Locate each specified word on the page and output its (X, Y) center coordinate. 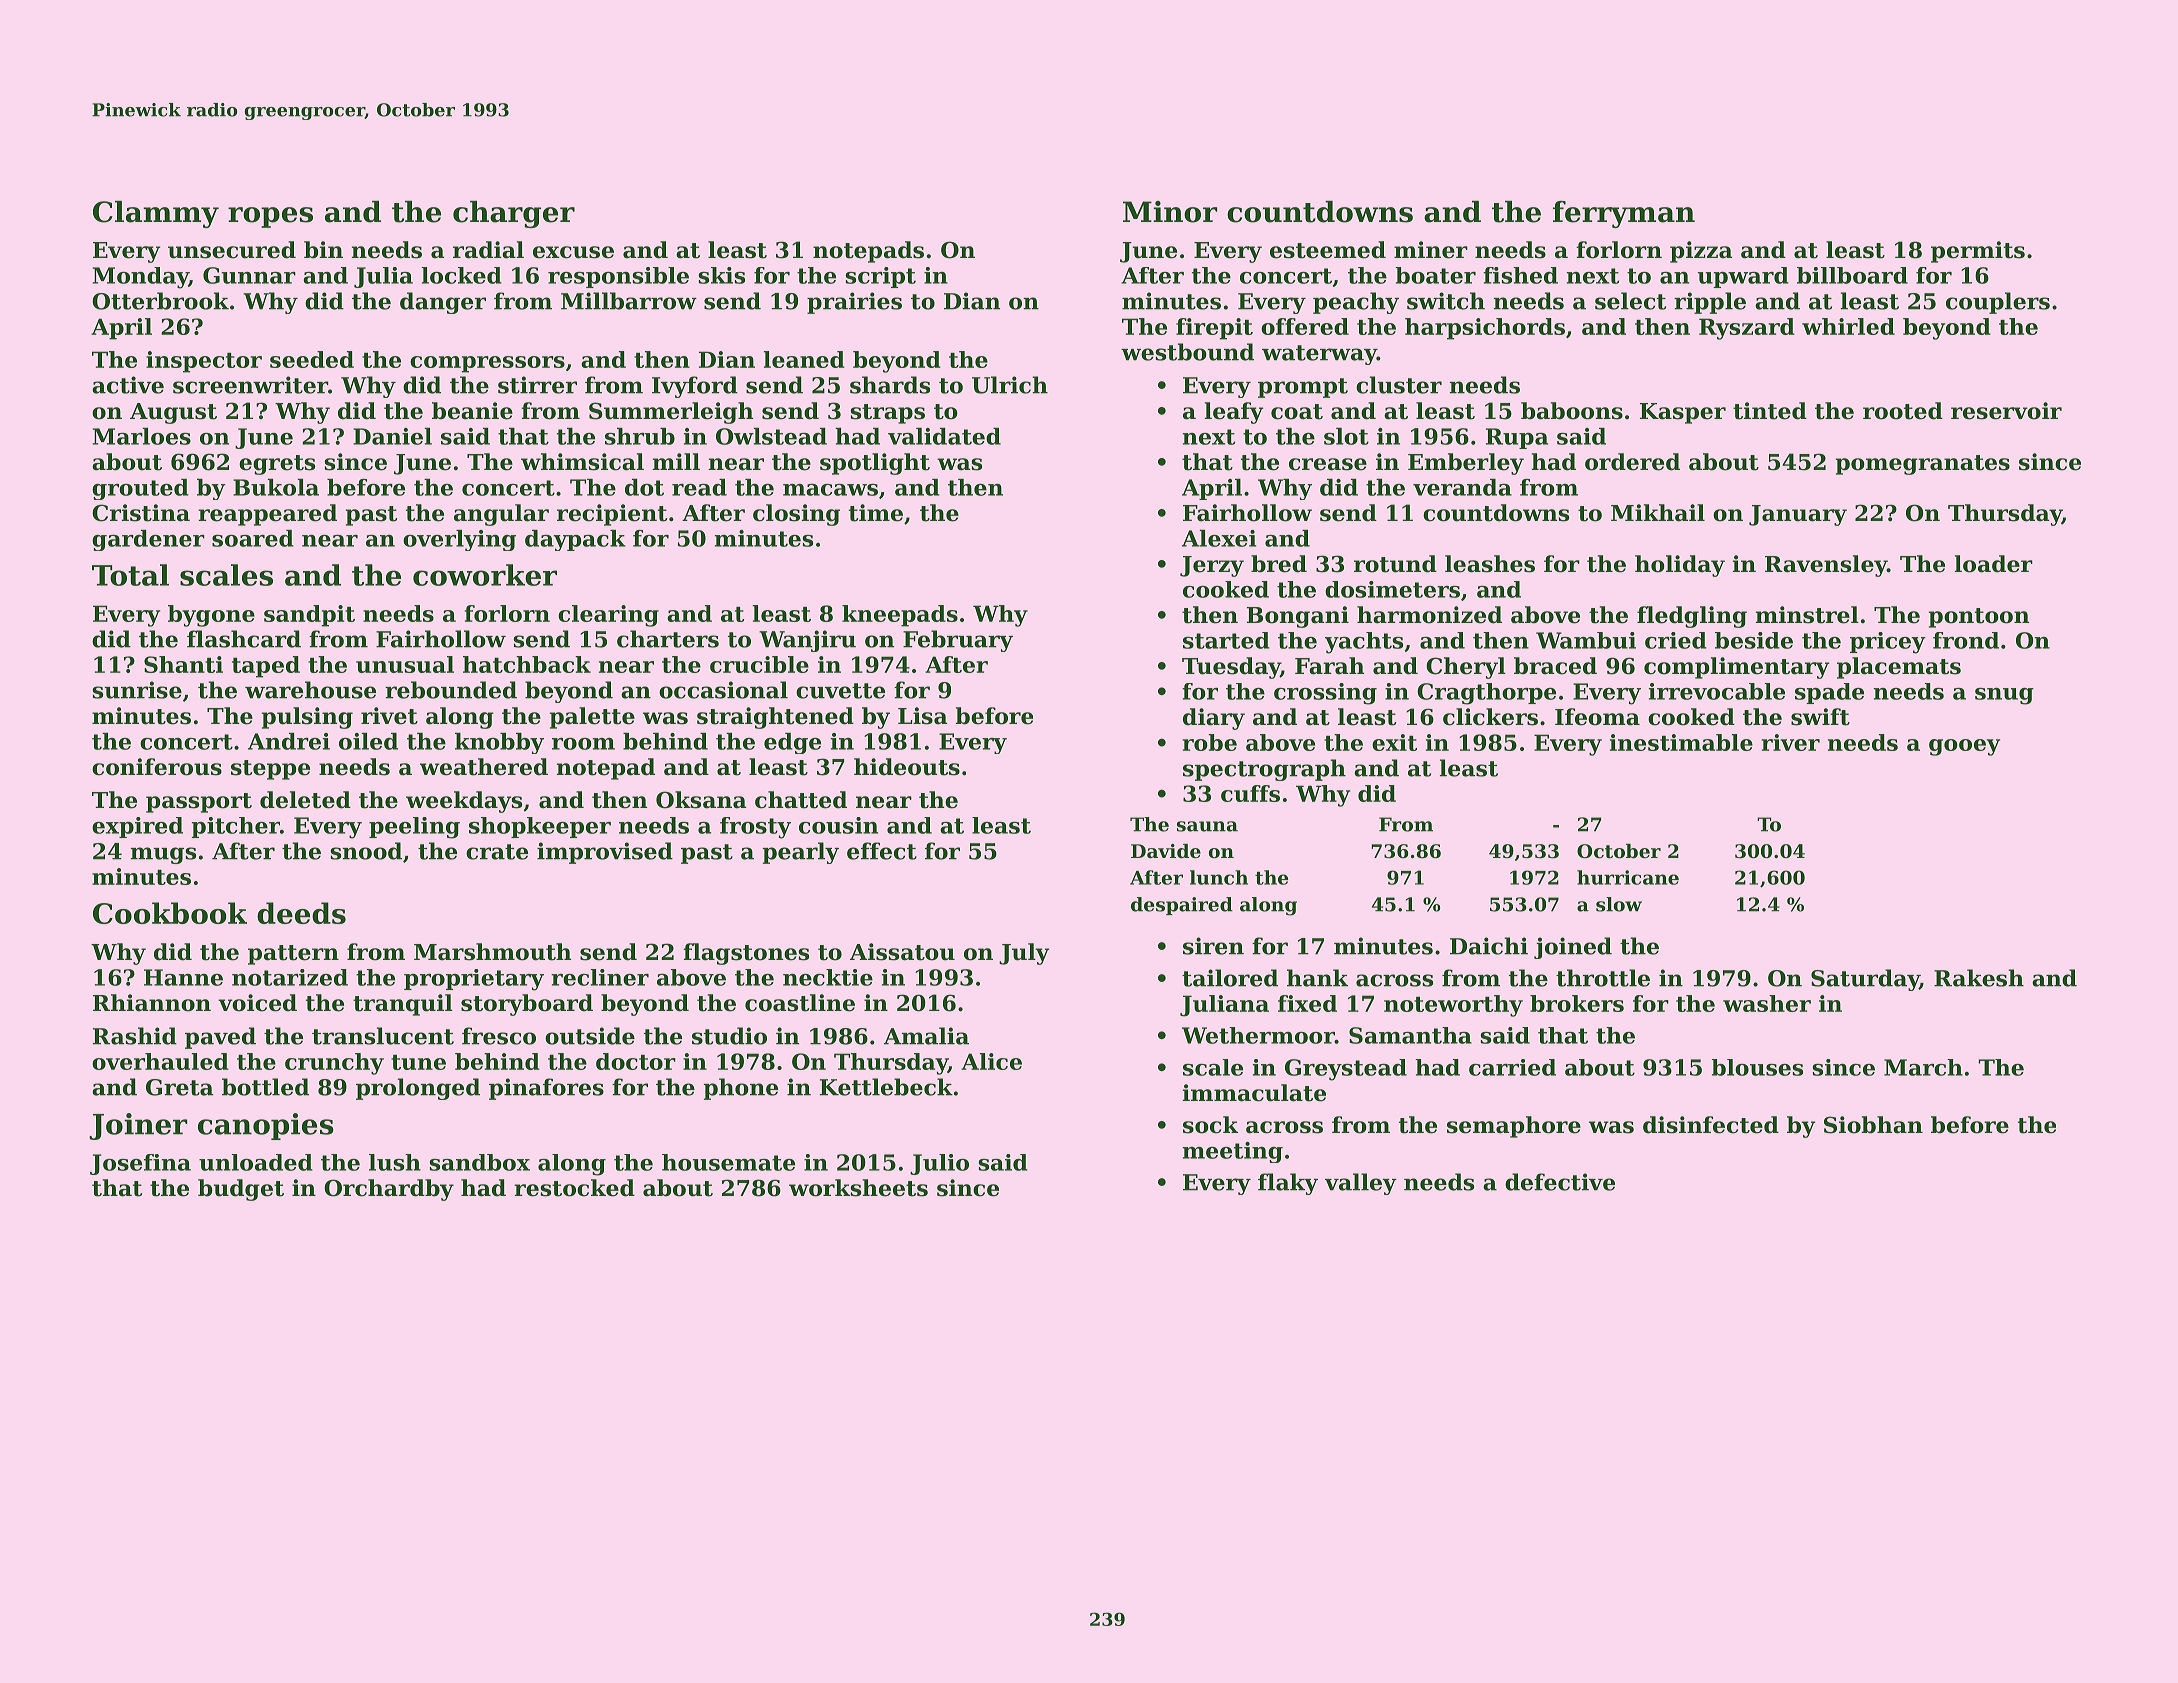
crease (1328, 464)
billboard (1852, 275)
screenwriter (250, 385)
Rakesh (1979, 978)
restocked (574, 1188)
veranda (1462, 487)
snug (2004, 696)
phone (740, 1089)
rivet (389, 716)
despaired (1182, 906)
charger (514, 214)
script (880, 277)
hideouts (907, 767)
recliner (600, 977)
